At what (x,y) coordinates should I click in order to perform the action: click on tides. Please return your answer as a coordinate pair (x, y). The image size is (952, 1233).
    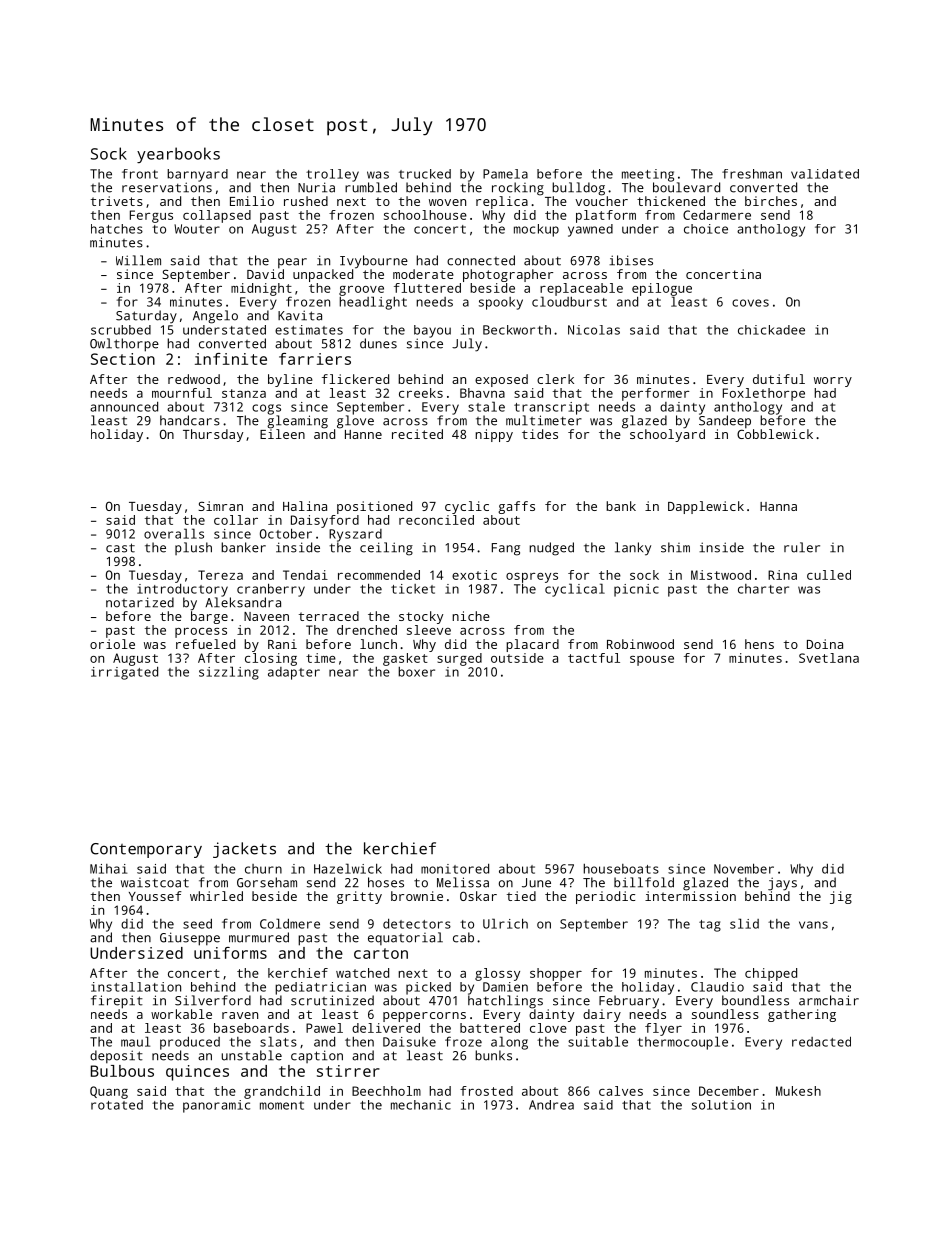
    Looking at the image, I should click on (540, 434).
